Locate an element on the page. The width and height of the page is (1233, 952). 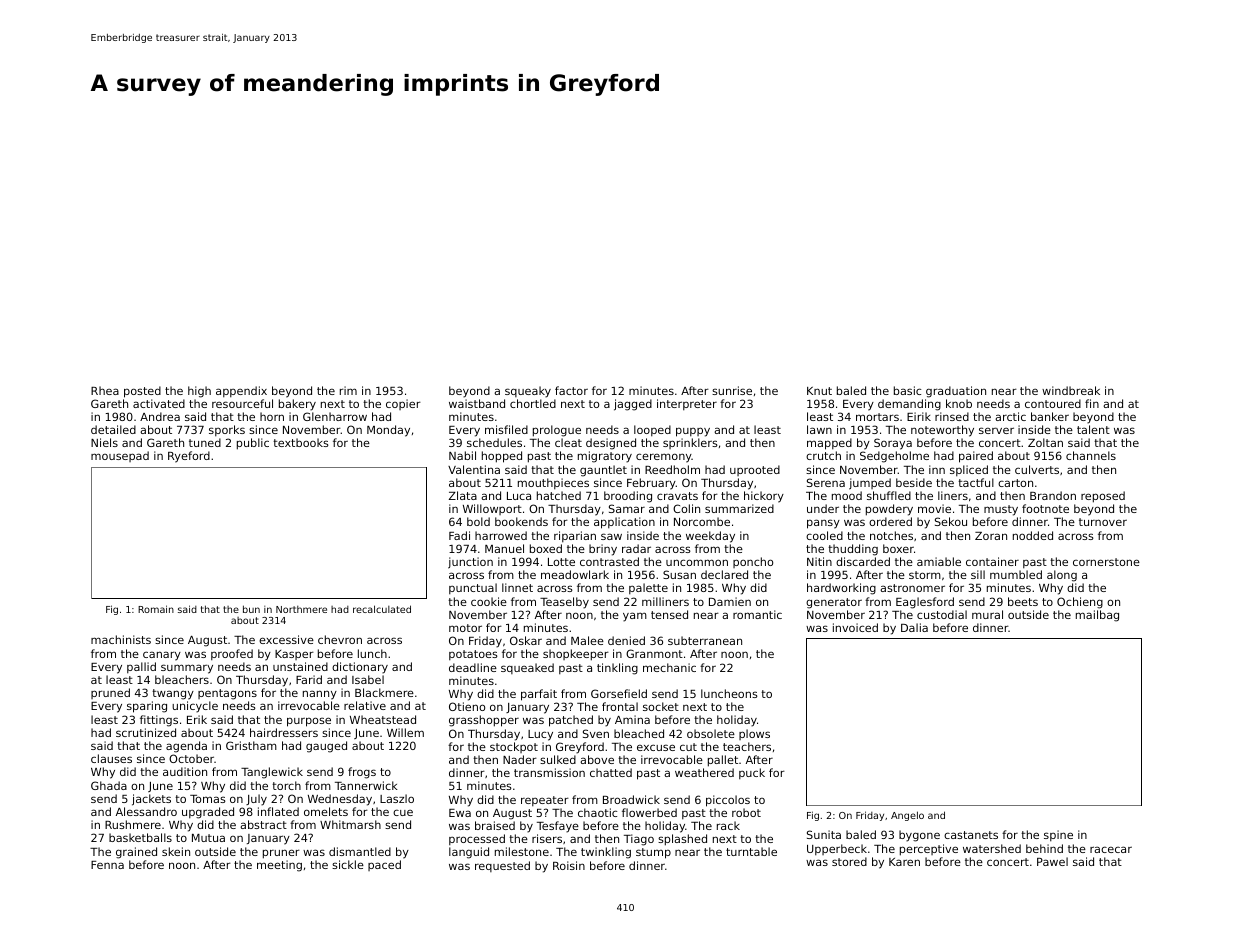
Sedgeholme is located at coordinates (894, 457).
